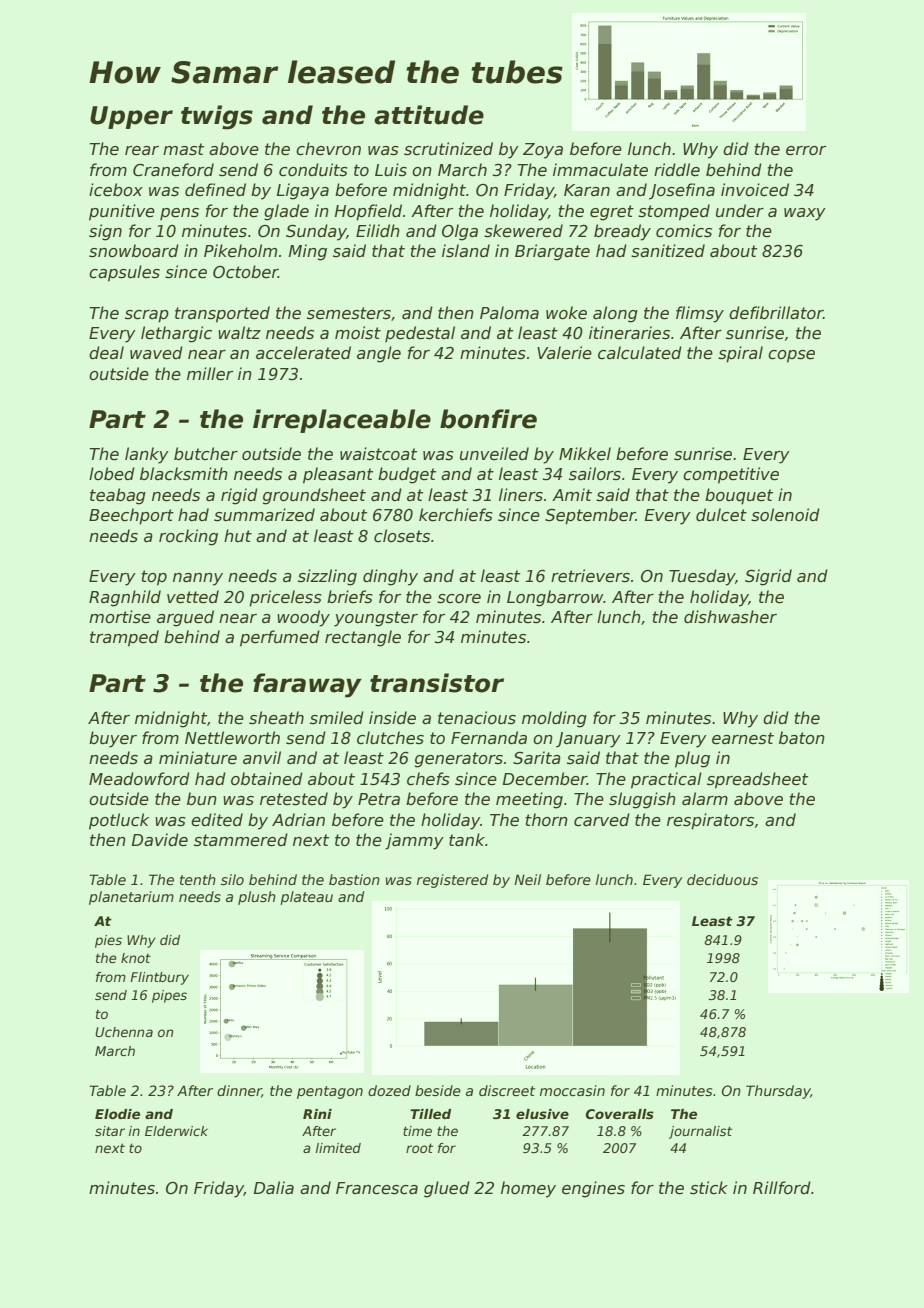  I want to click on carved, so click(602, 820).
